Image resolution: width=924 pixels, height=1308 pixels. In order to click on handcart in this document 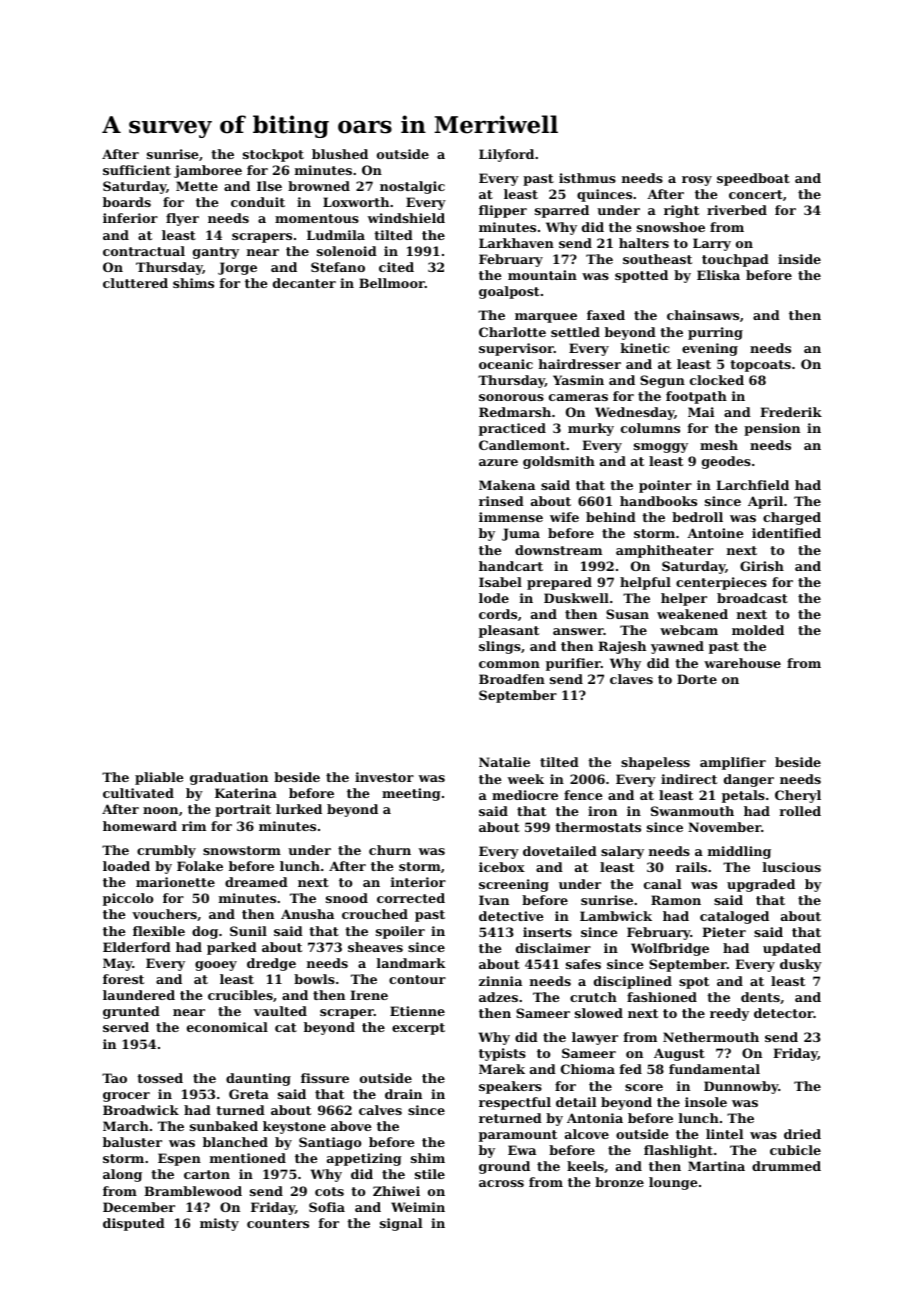, I will do `click(511, 566)`.
